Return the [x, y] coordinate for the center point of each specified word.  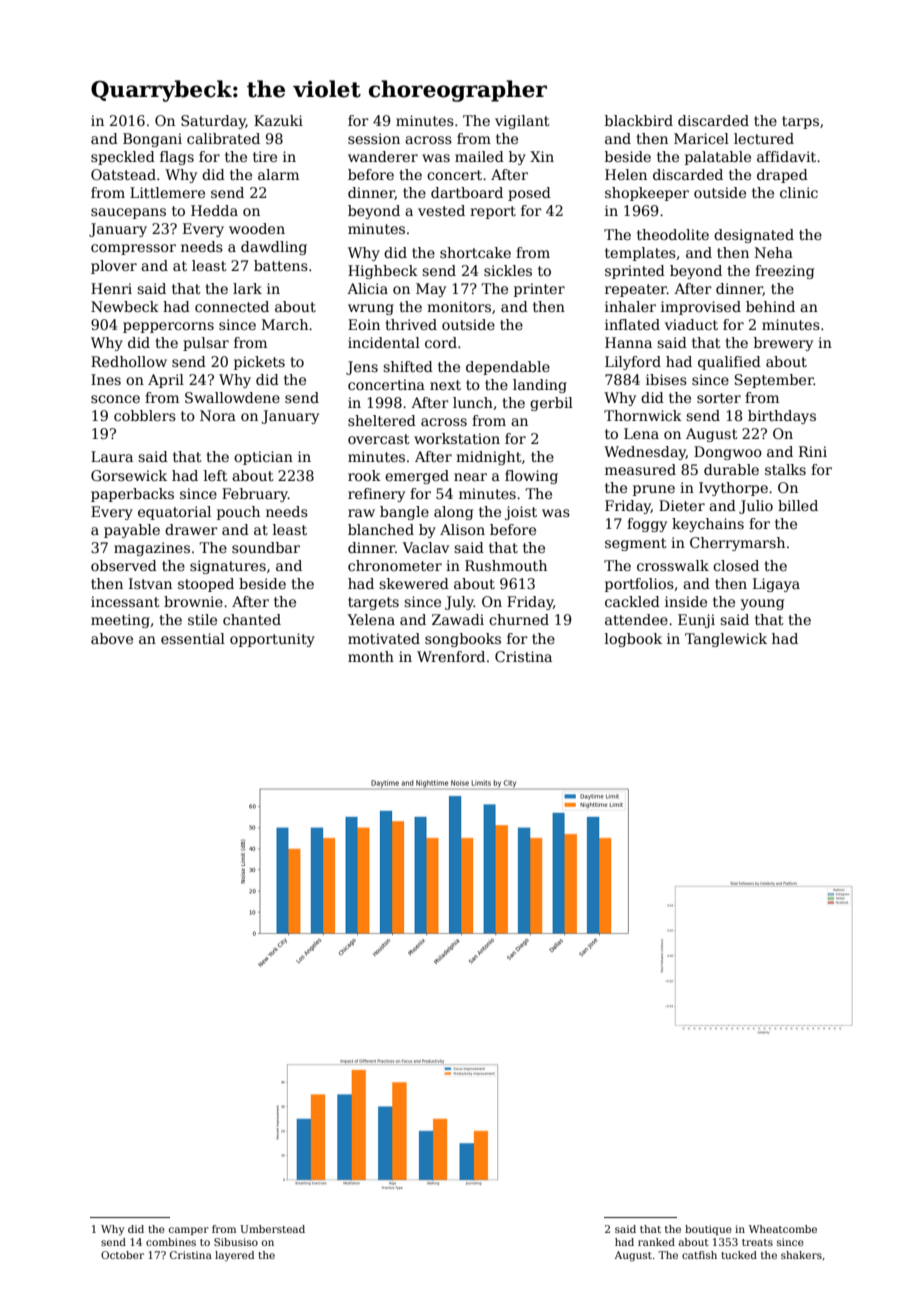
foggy [647, 525]
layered [234, 1256]
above [112, 638]
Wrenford [451, 656]
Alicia [367, 288]
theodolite [673, 234]
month [371, 656]
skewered [414, 583]
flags [177, 158]
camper [189, 1231]
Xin [542, 156]
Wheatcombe [783, 1229]
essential [193, 638]
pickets [259, 363]
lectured [764, 138]
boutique [708, 1230]
